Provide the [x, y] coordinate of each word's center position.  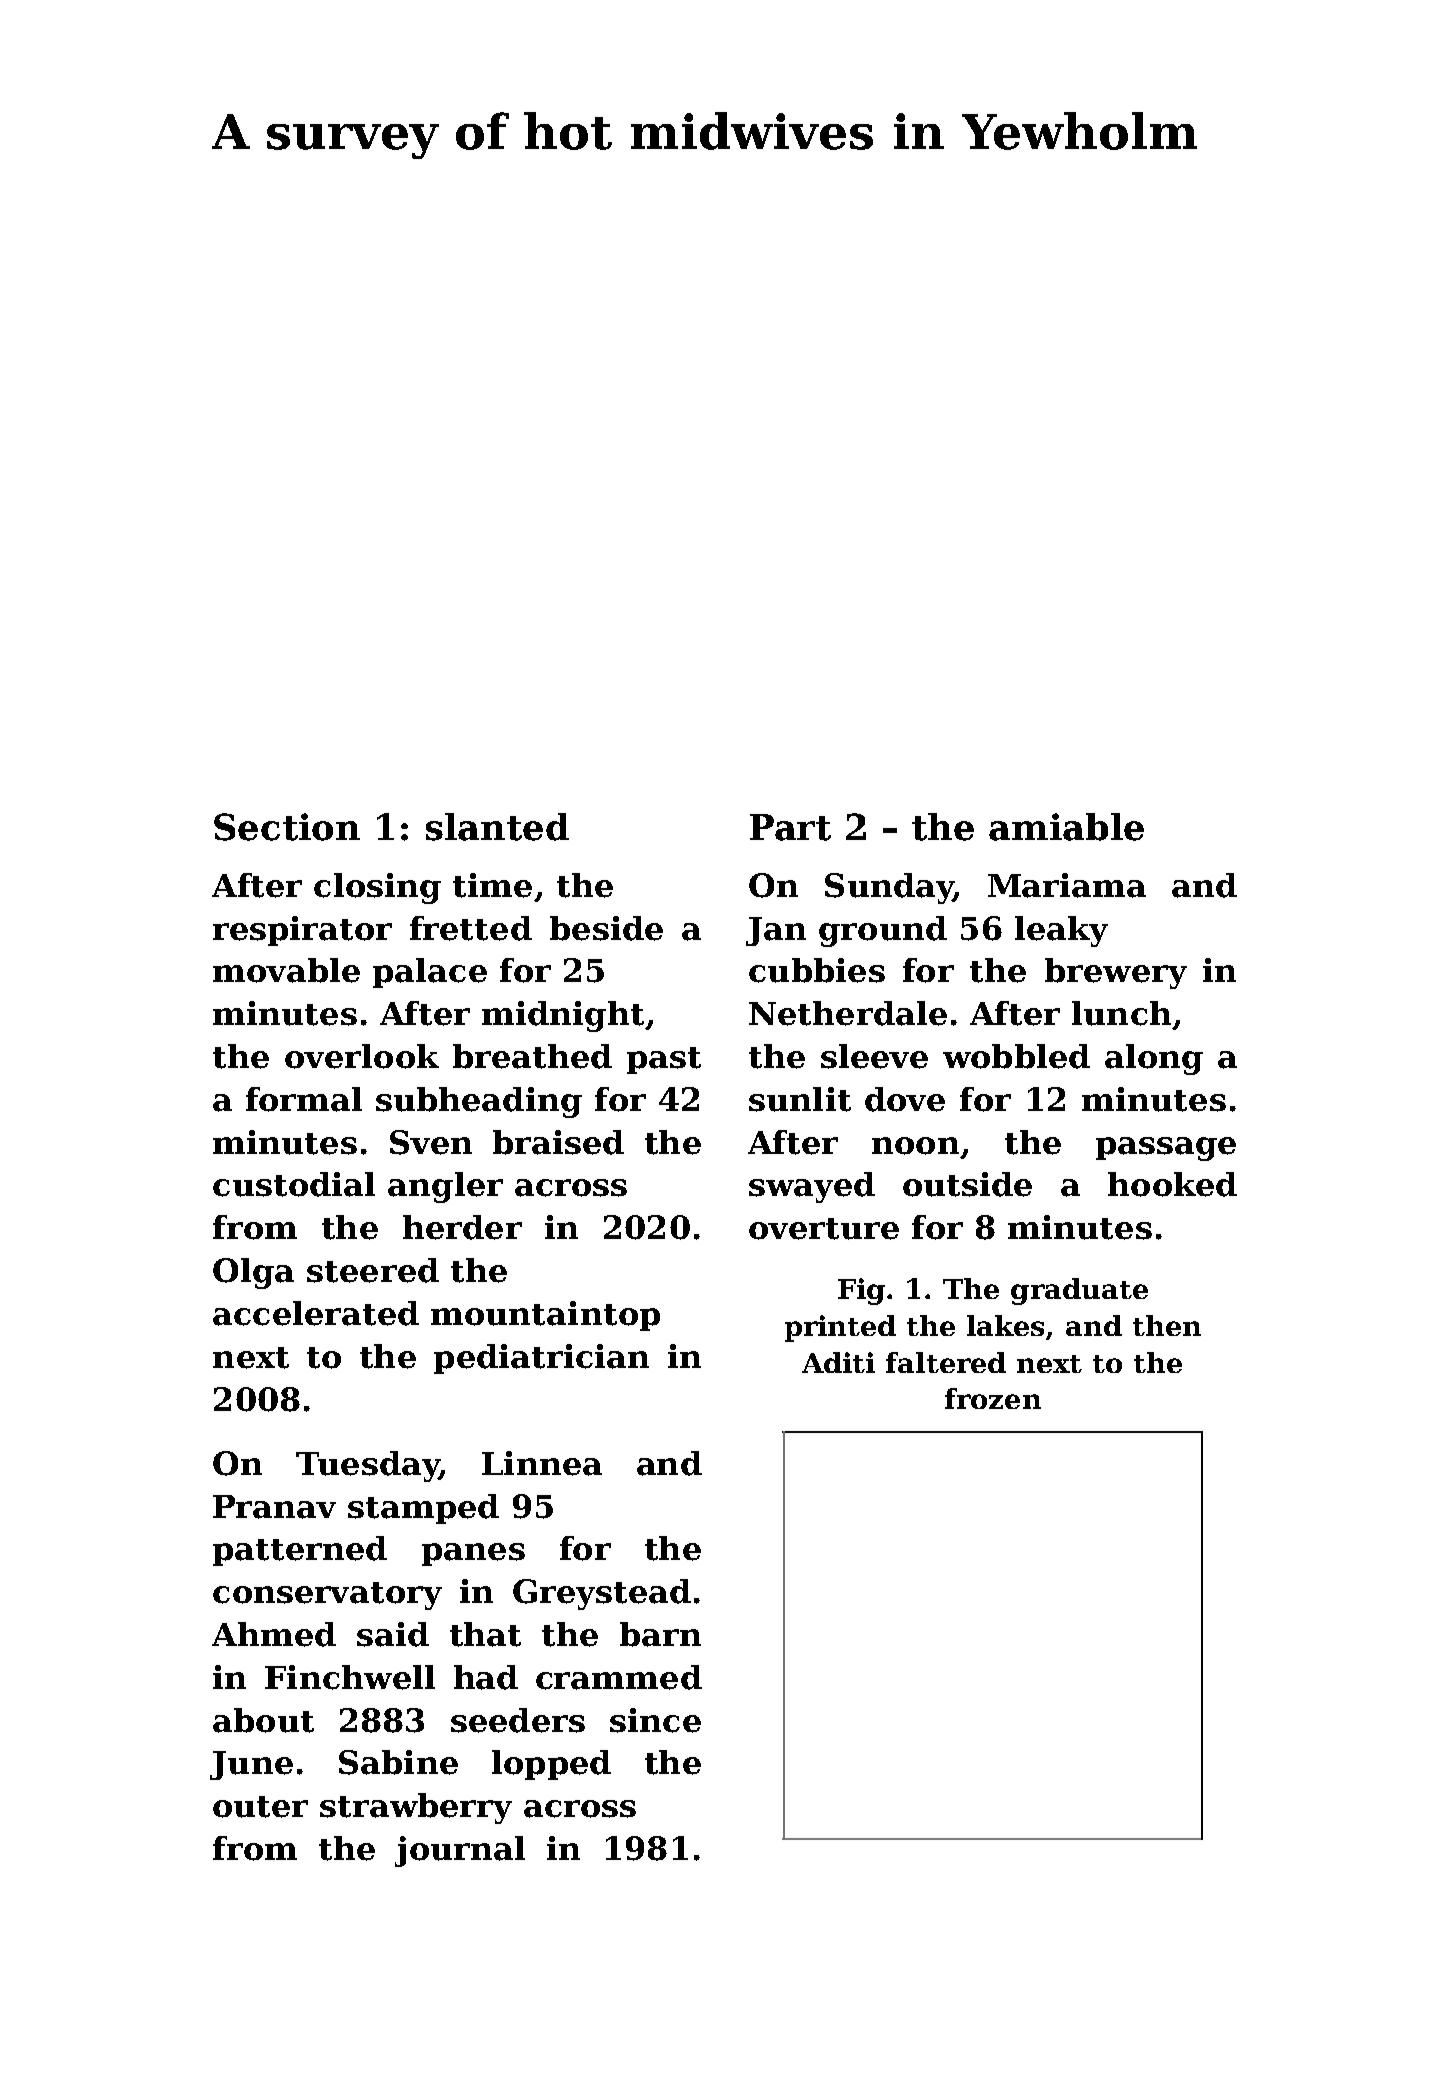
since [655, 1720]
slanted [497, 827]
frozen [993, 1398]
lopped [551, 1765]
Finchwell [350, 1677]
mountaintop [545, 1316]
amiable [1066, 827]
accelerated [316, 1313]
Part [790, 827]
